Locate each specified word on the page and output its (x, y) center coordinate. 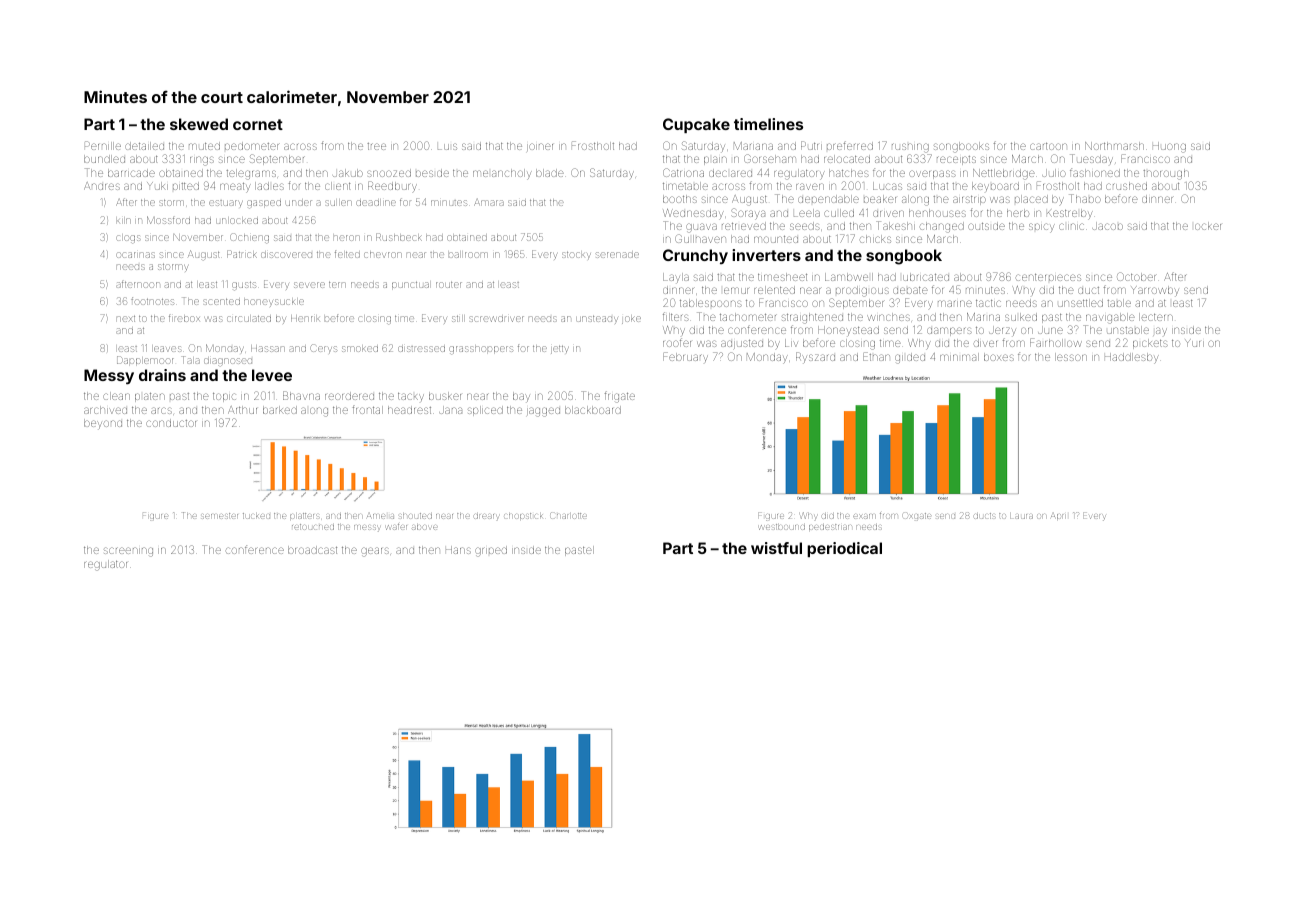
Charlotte (568, 515)
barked (280, 410)
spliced (485, 411)
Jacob (1107, 226)
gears (375, 552)
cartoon (1048, 146)
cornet (258, 124)
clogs (128, 239)
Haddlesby (1132, 358)
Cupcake (696, 125)
